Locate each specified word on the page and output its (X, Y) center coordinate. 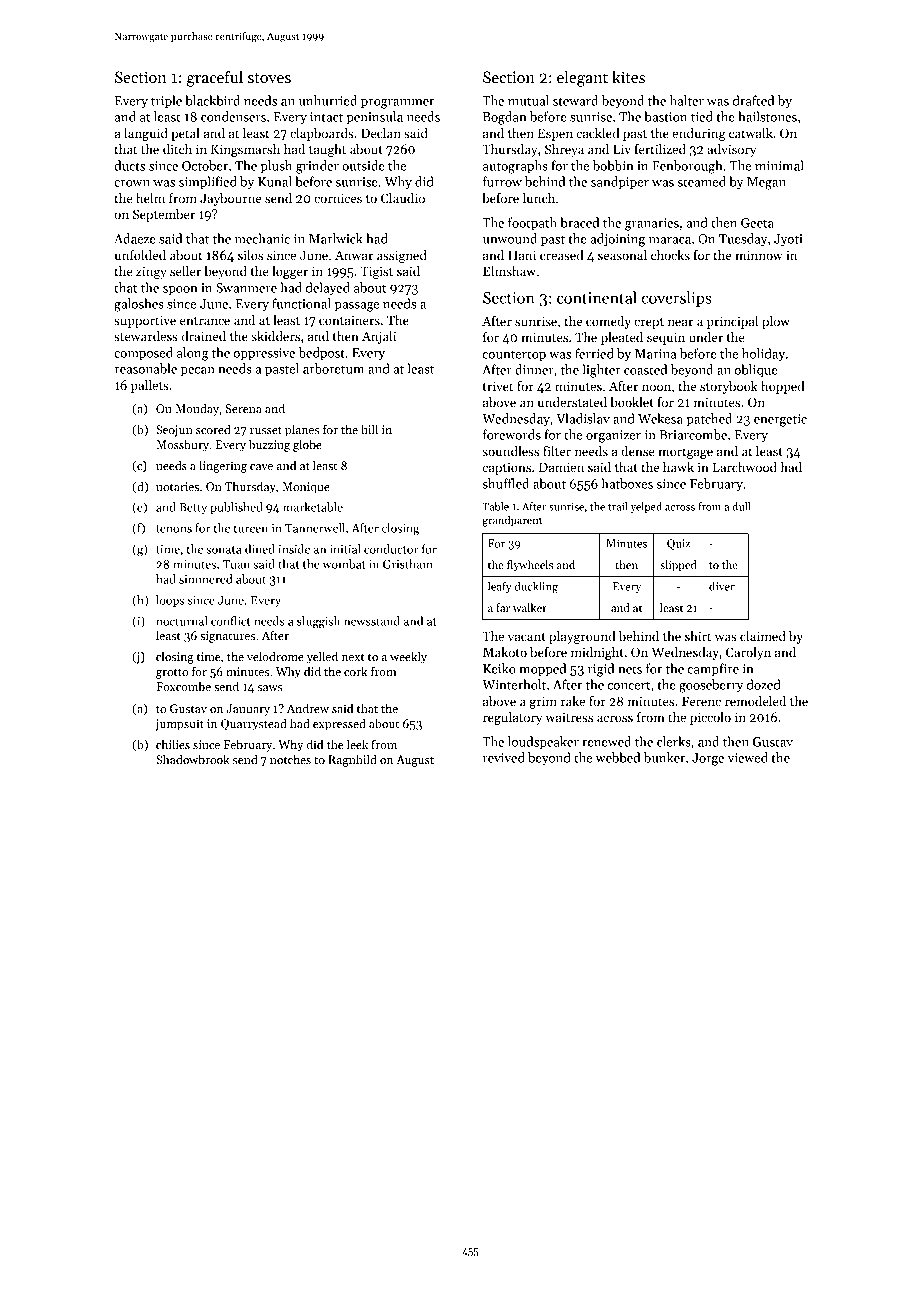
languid (146, 134)
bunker (664, 757)
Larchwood (745, 467)
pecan (198, 371)
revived (504, 757)
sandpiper (620, 182)
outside (363, 165)
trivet (498, 386)
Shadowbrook (193, 759)
